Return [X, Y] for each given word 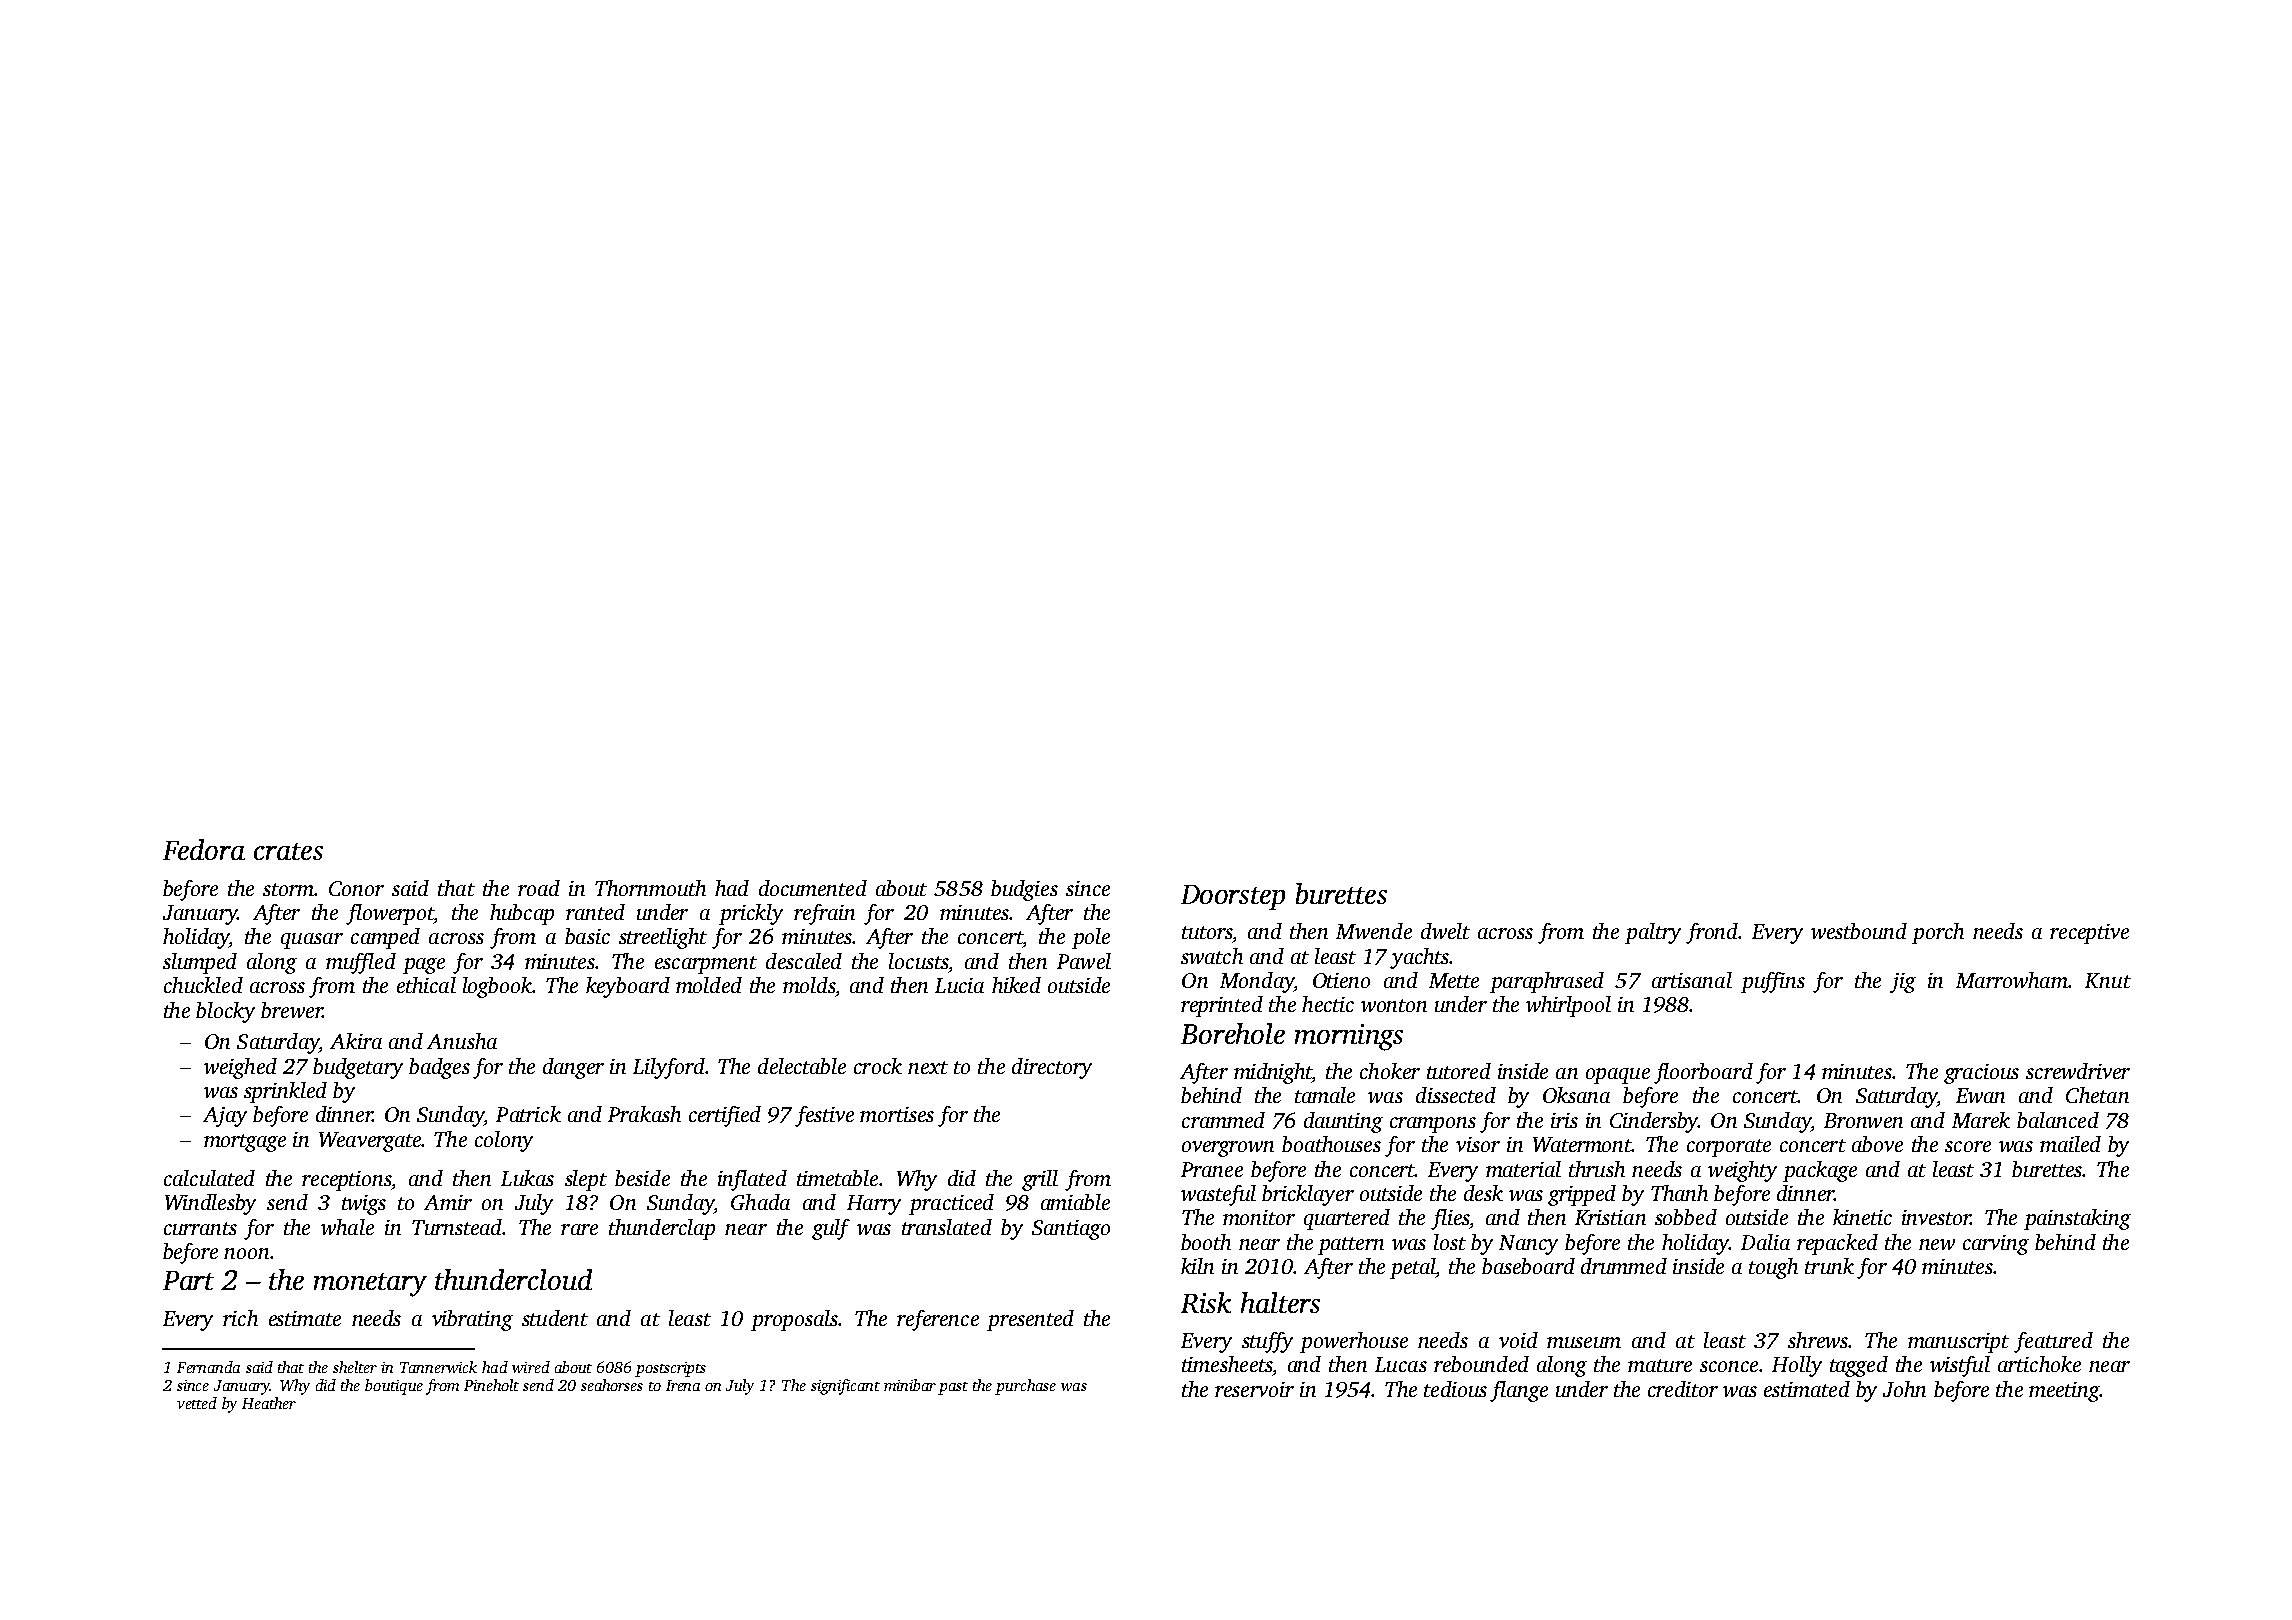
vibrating [472, 1320]
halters [1280, 1302]
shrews [1818, 1340]
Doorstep [1233, 897]
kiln [1197, 1266]
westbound [1859, 931]
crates [288, 851]
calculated [209, 1178]
